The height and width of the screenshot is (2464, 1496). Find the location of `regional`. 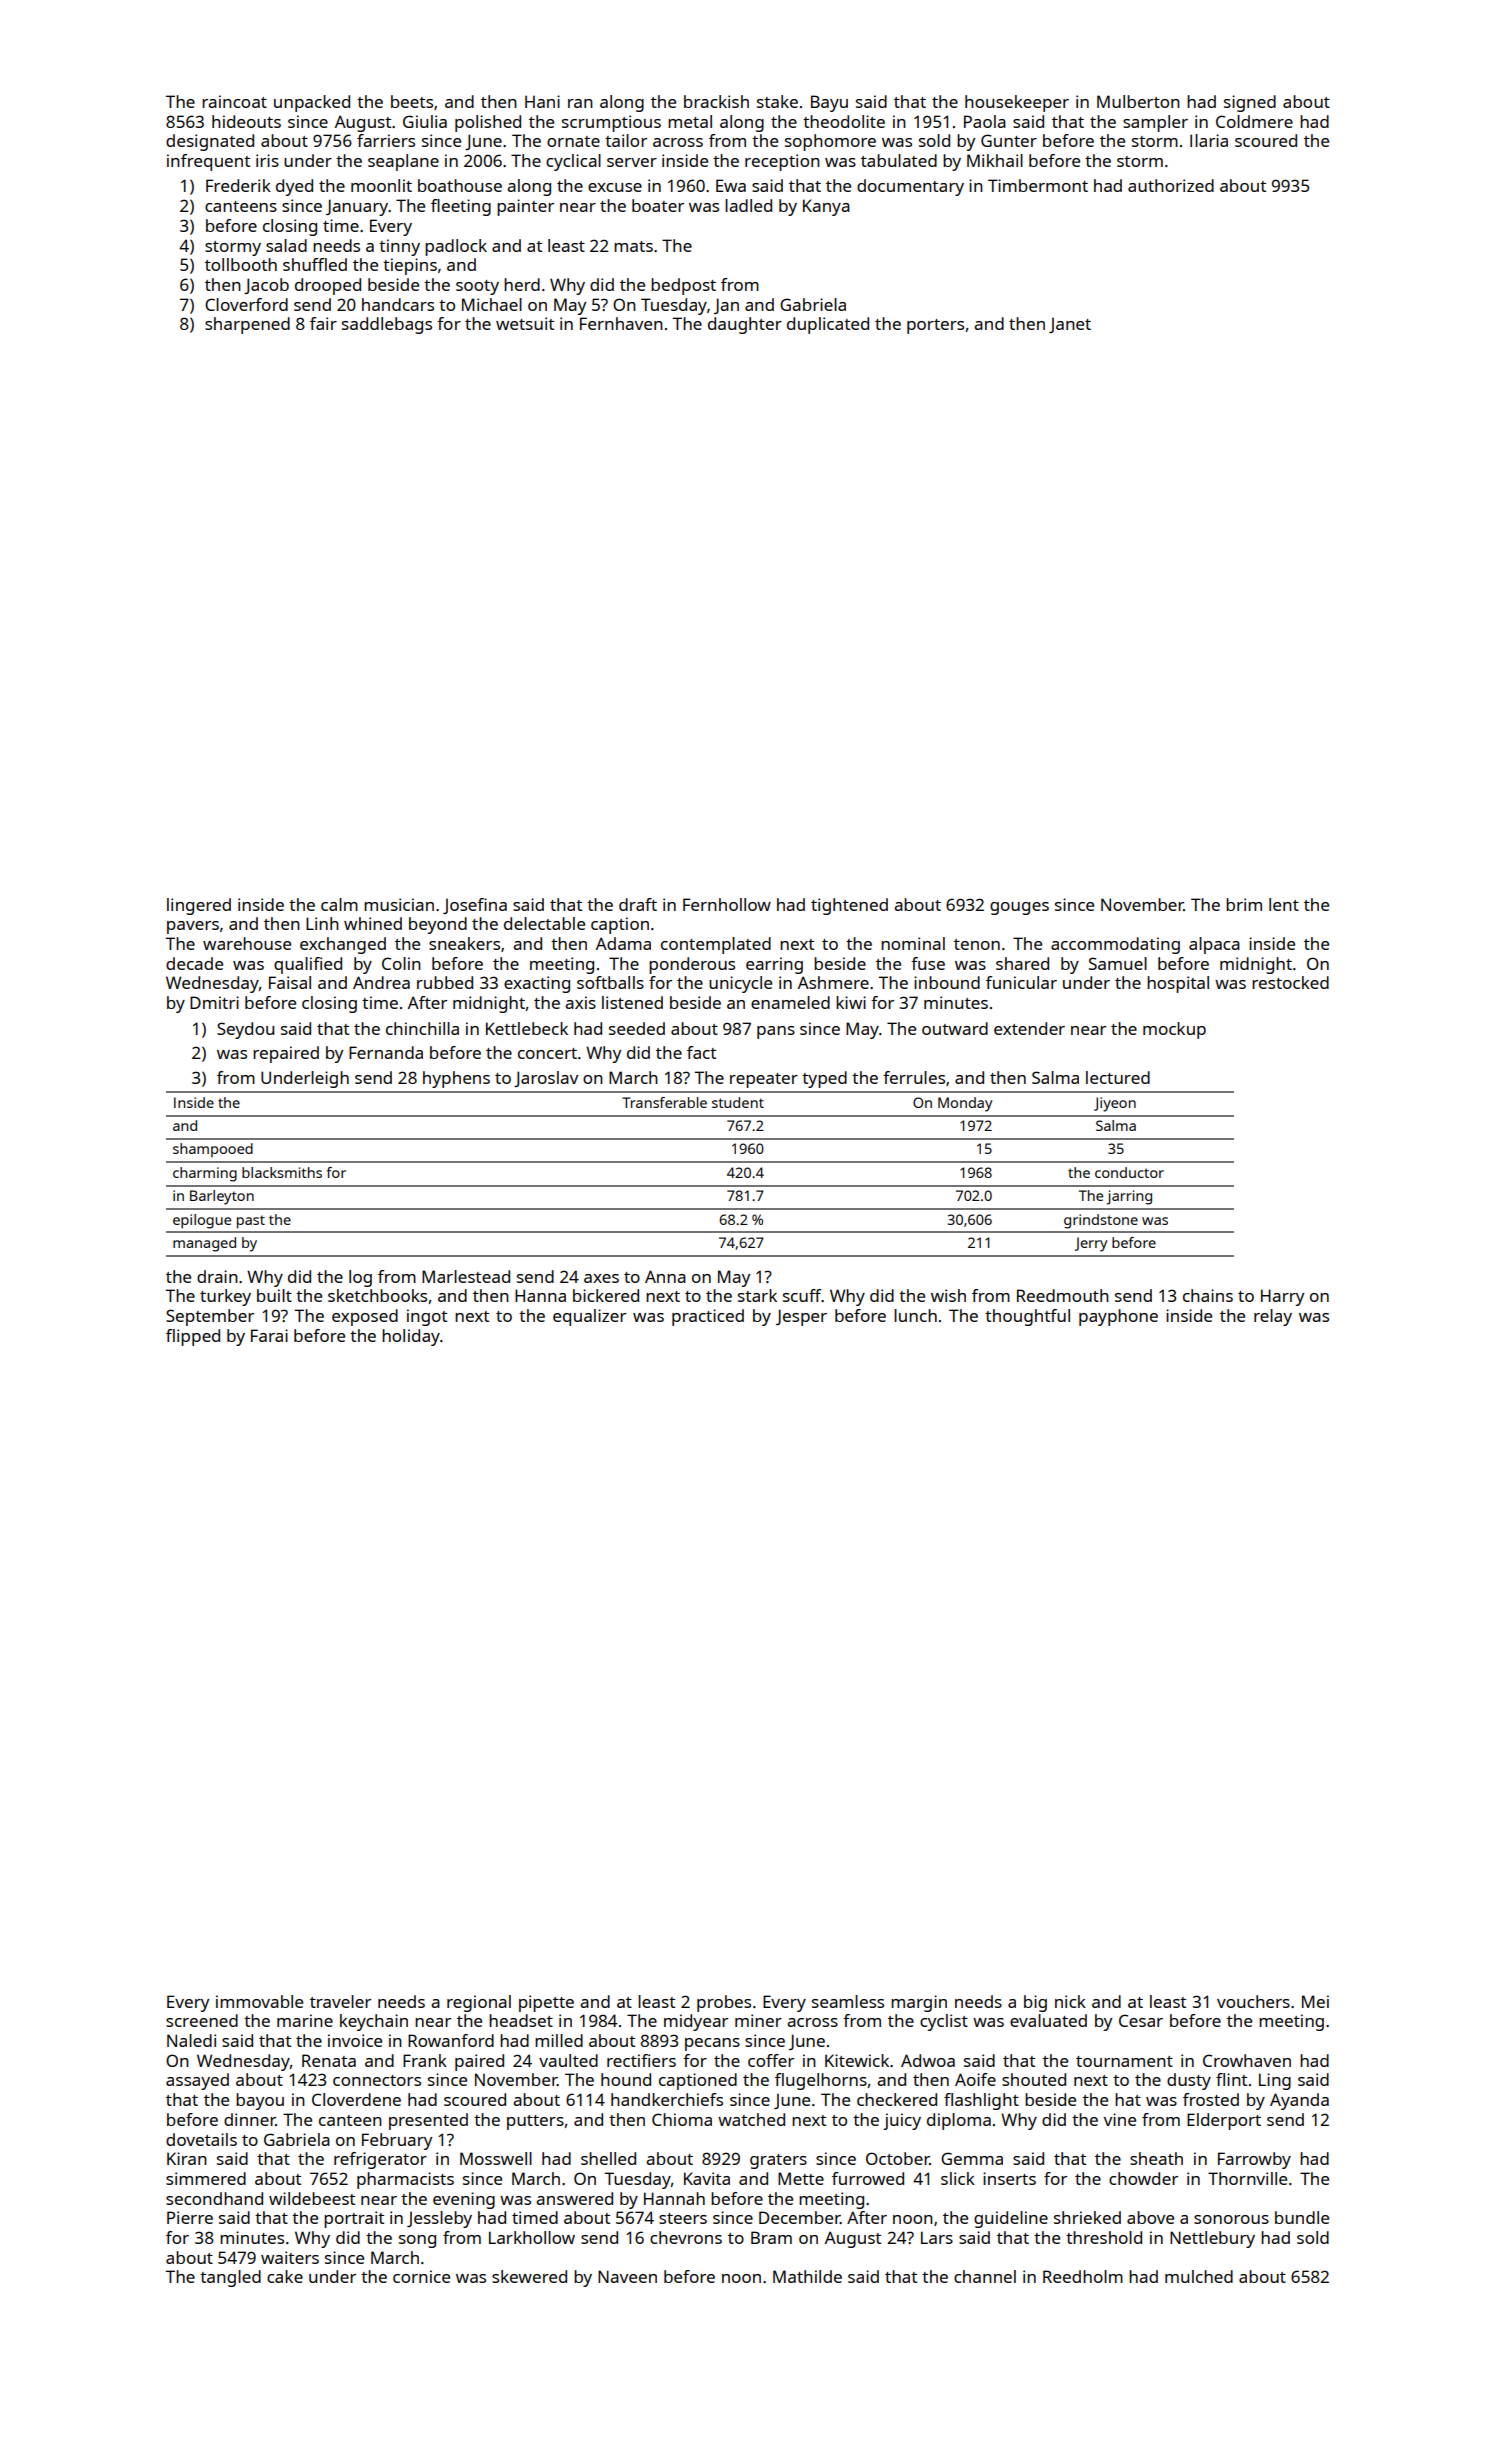

regional is located at coordinates (479, 2003).
